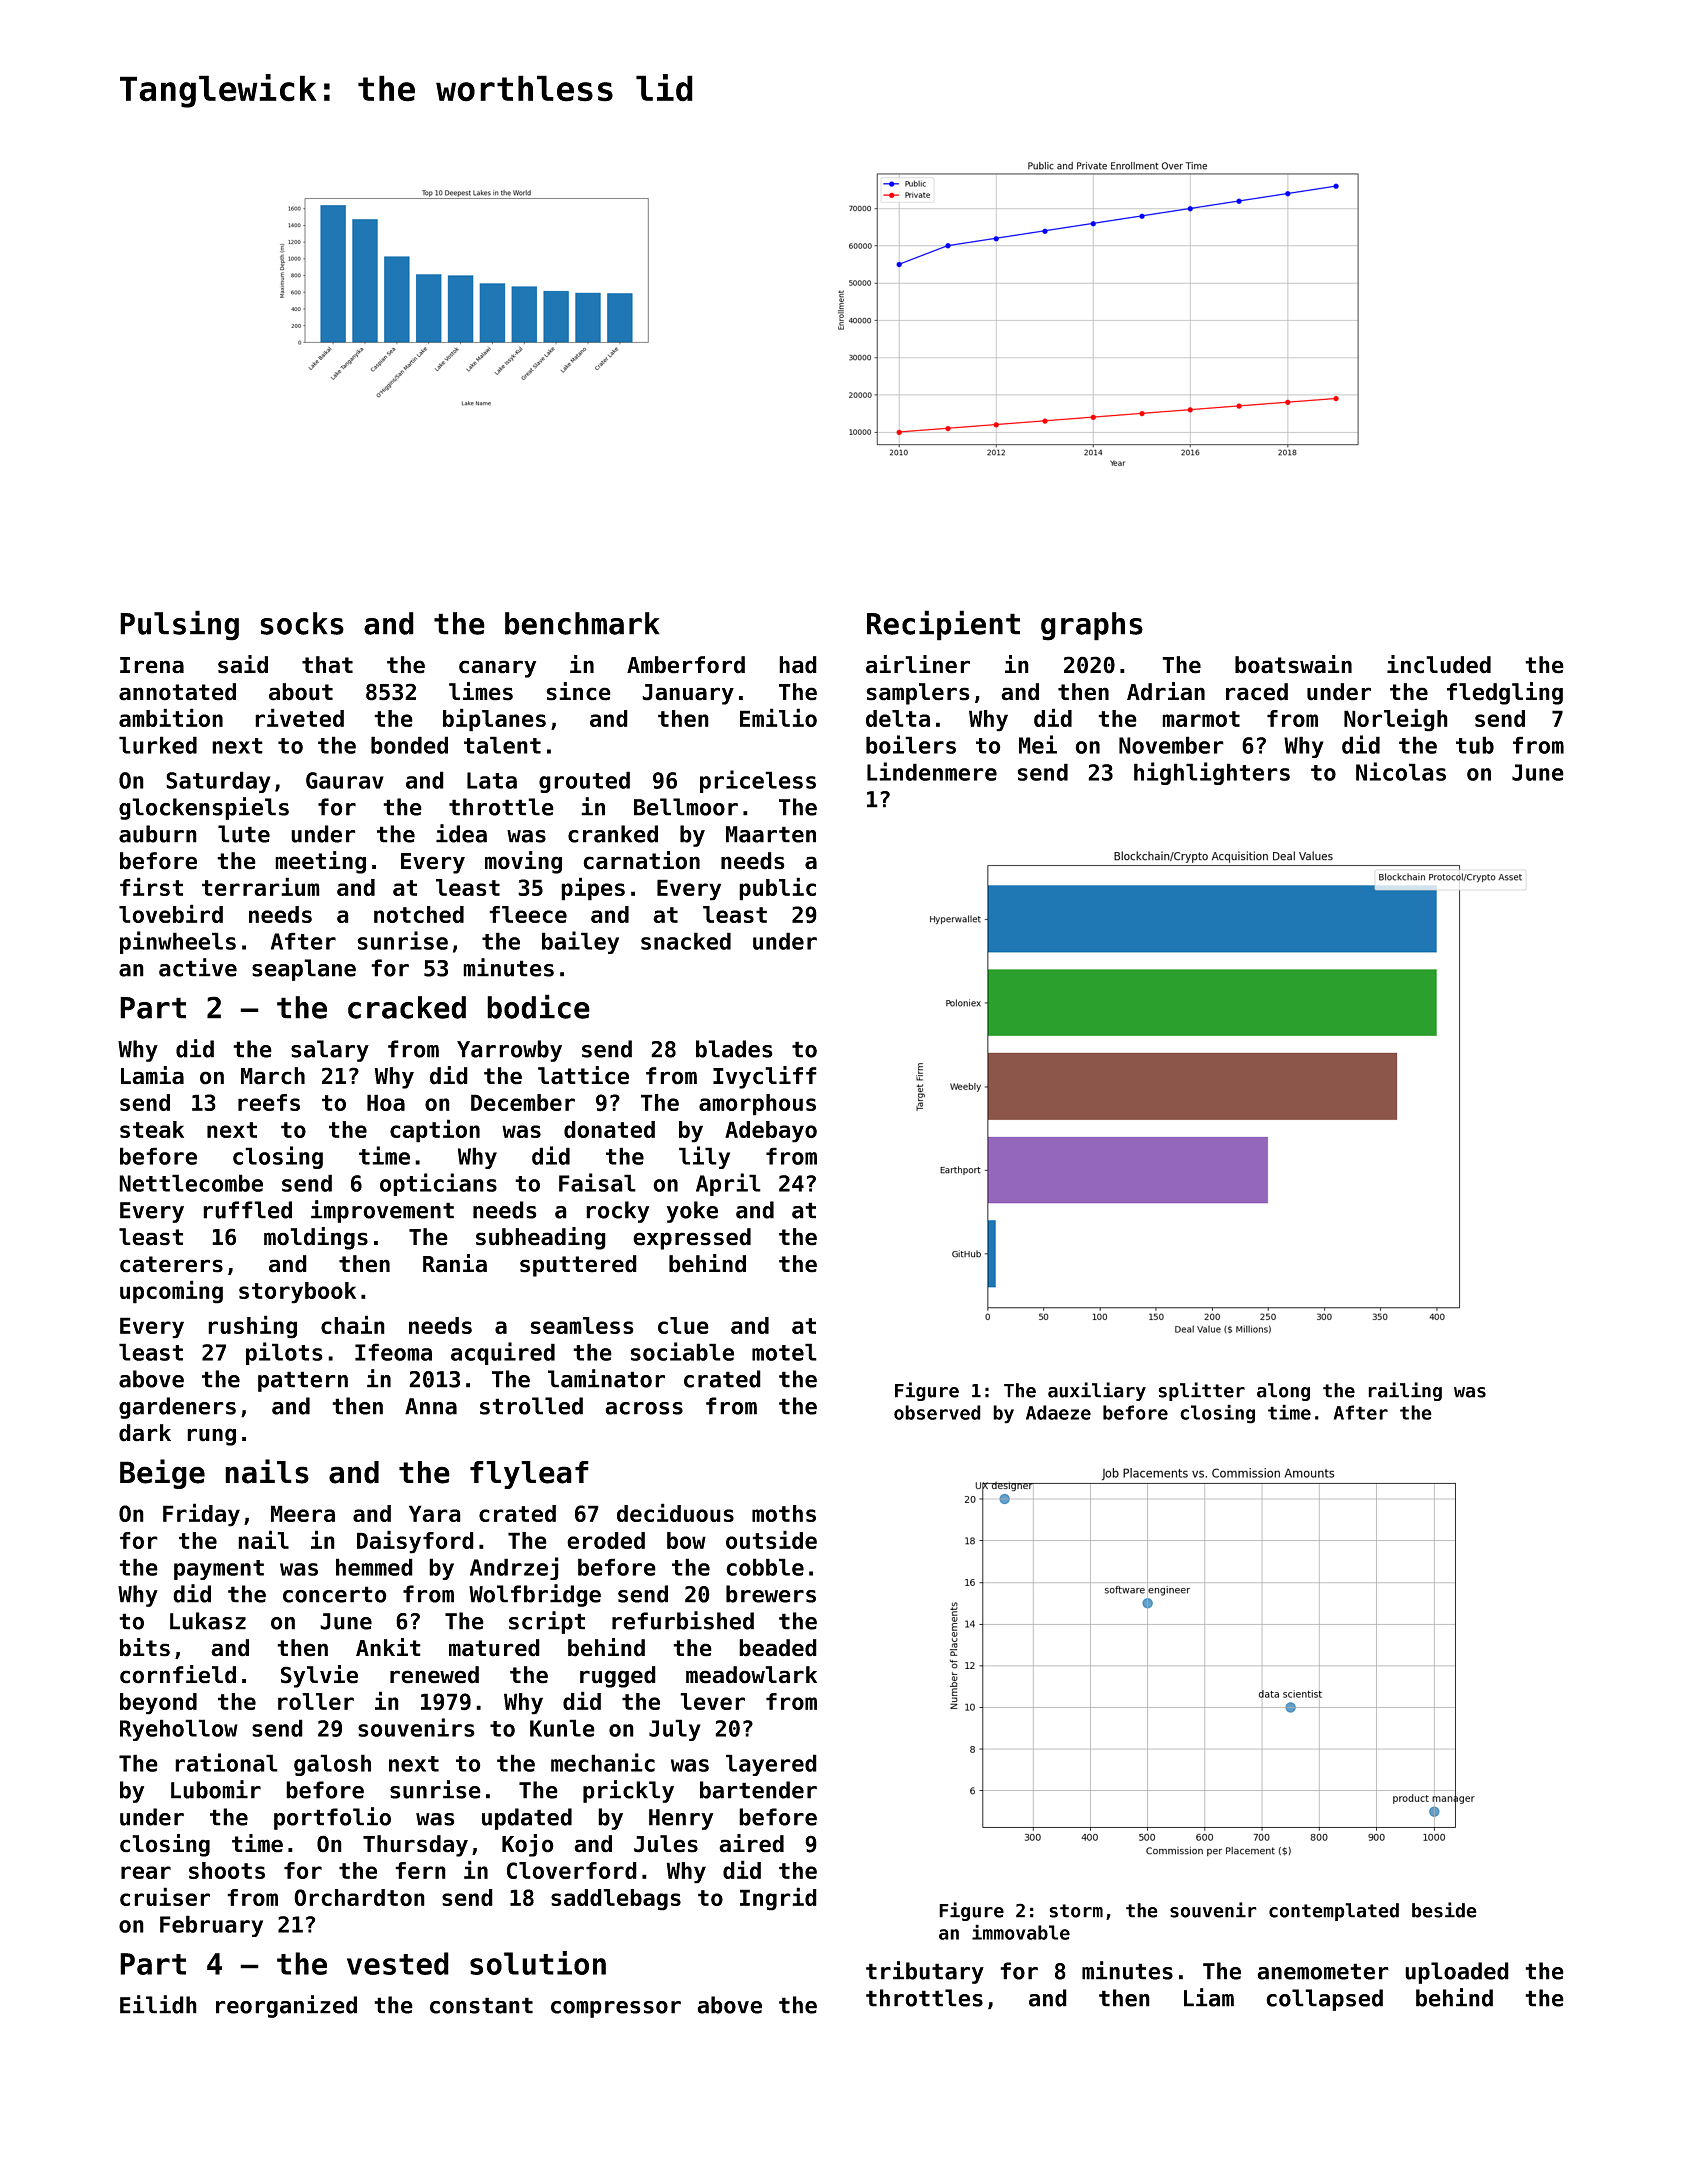 Image resolution: width=1683 pixels, height=2178 pixels. What do you see at coordinates (497, 669) in the screenshot?
I see `canary` at bounding box center [497, 669].
